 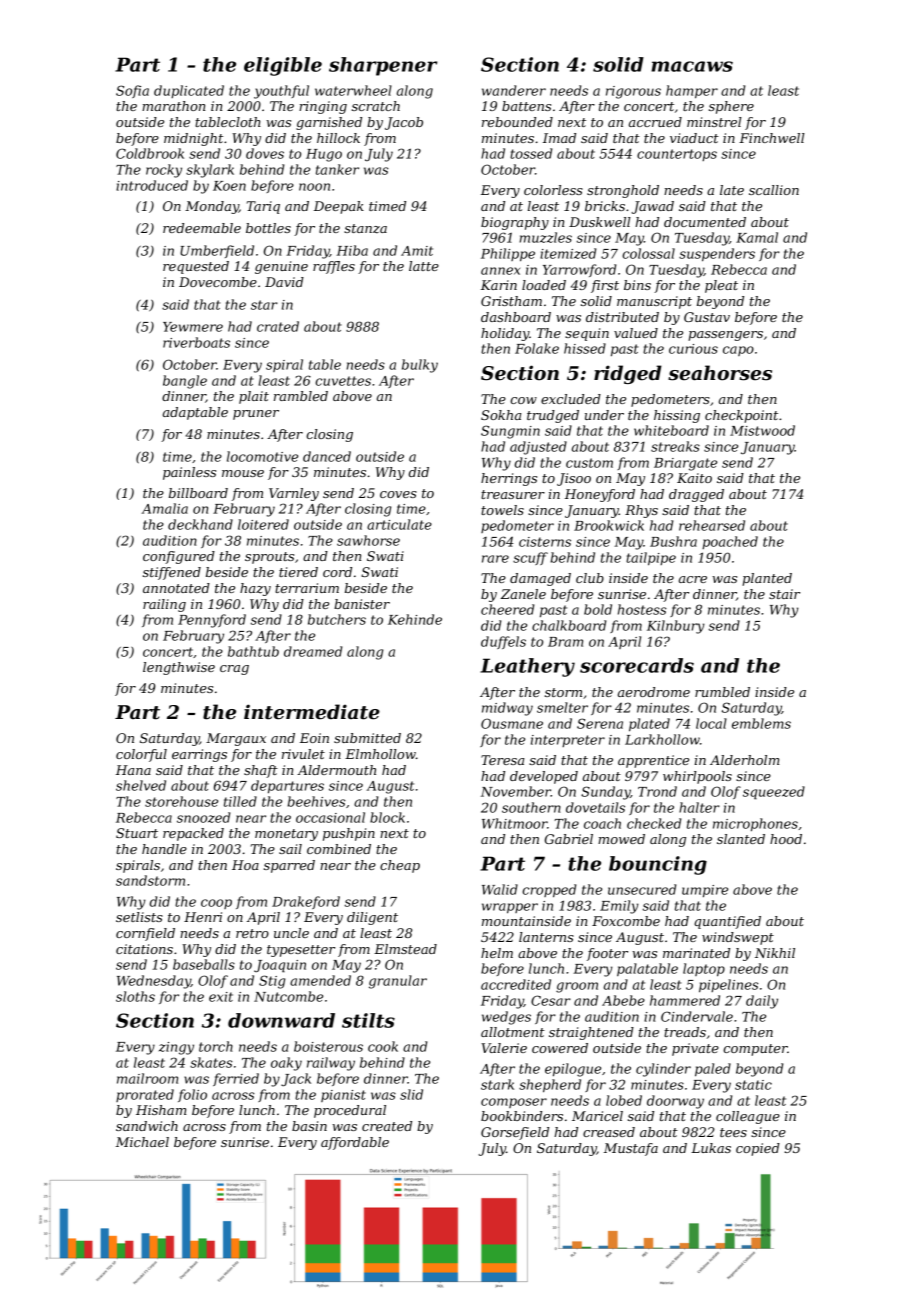 What do you see at coordinates (204, 964) in the screenshot?
I see `baseballs` at bounding box center [204, 964].
